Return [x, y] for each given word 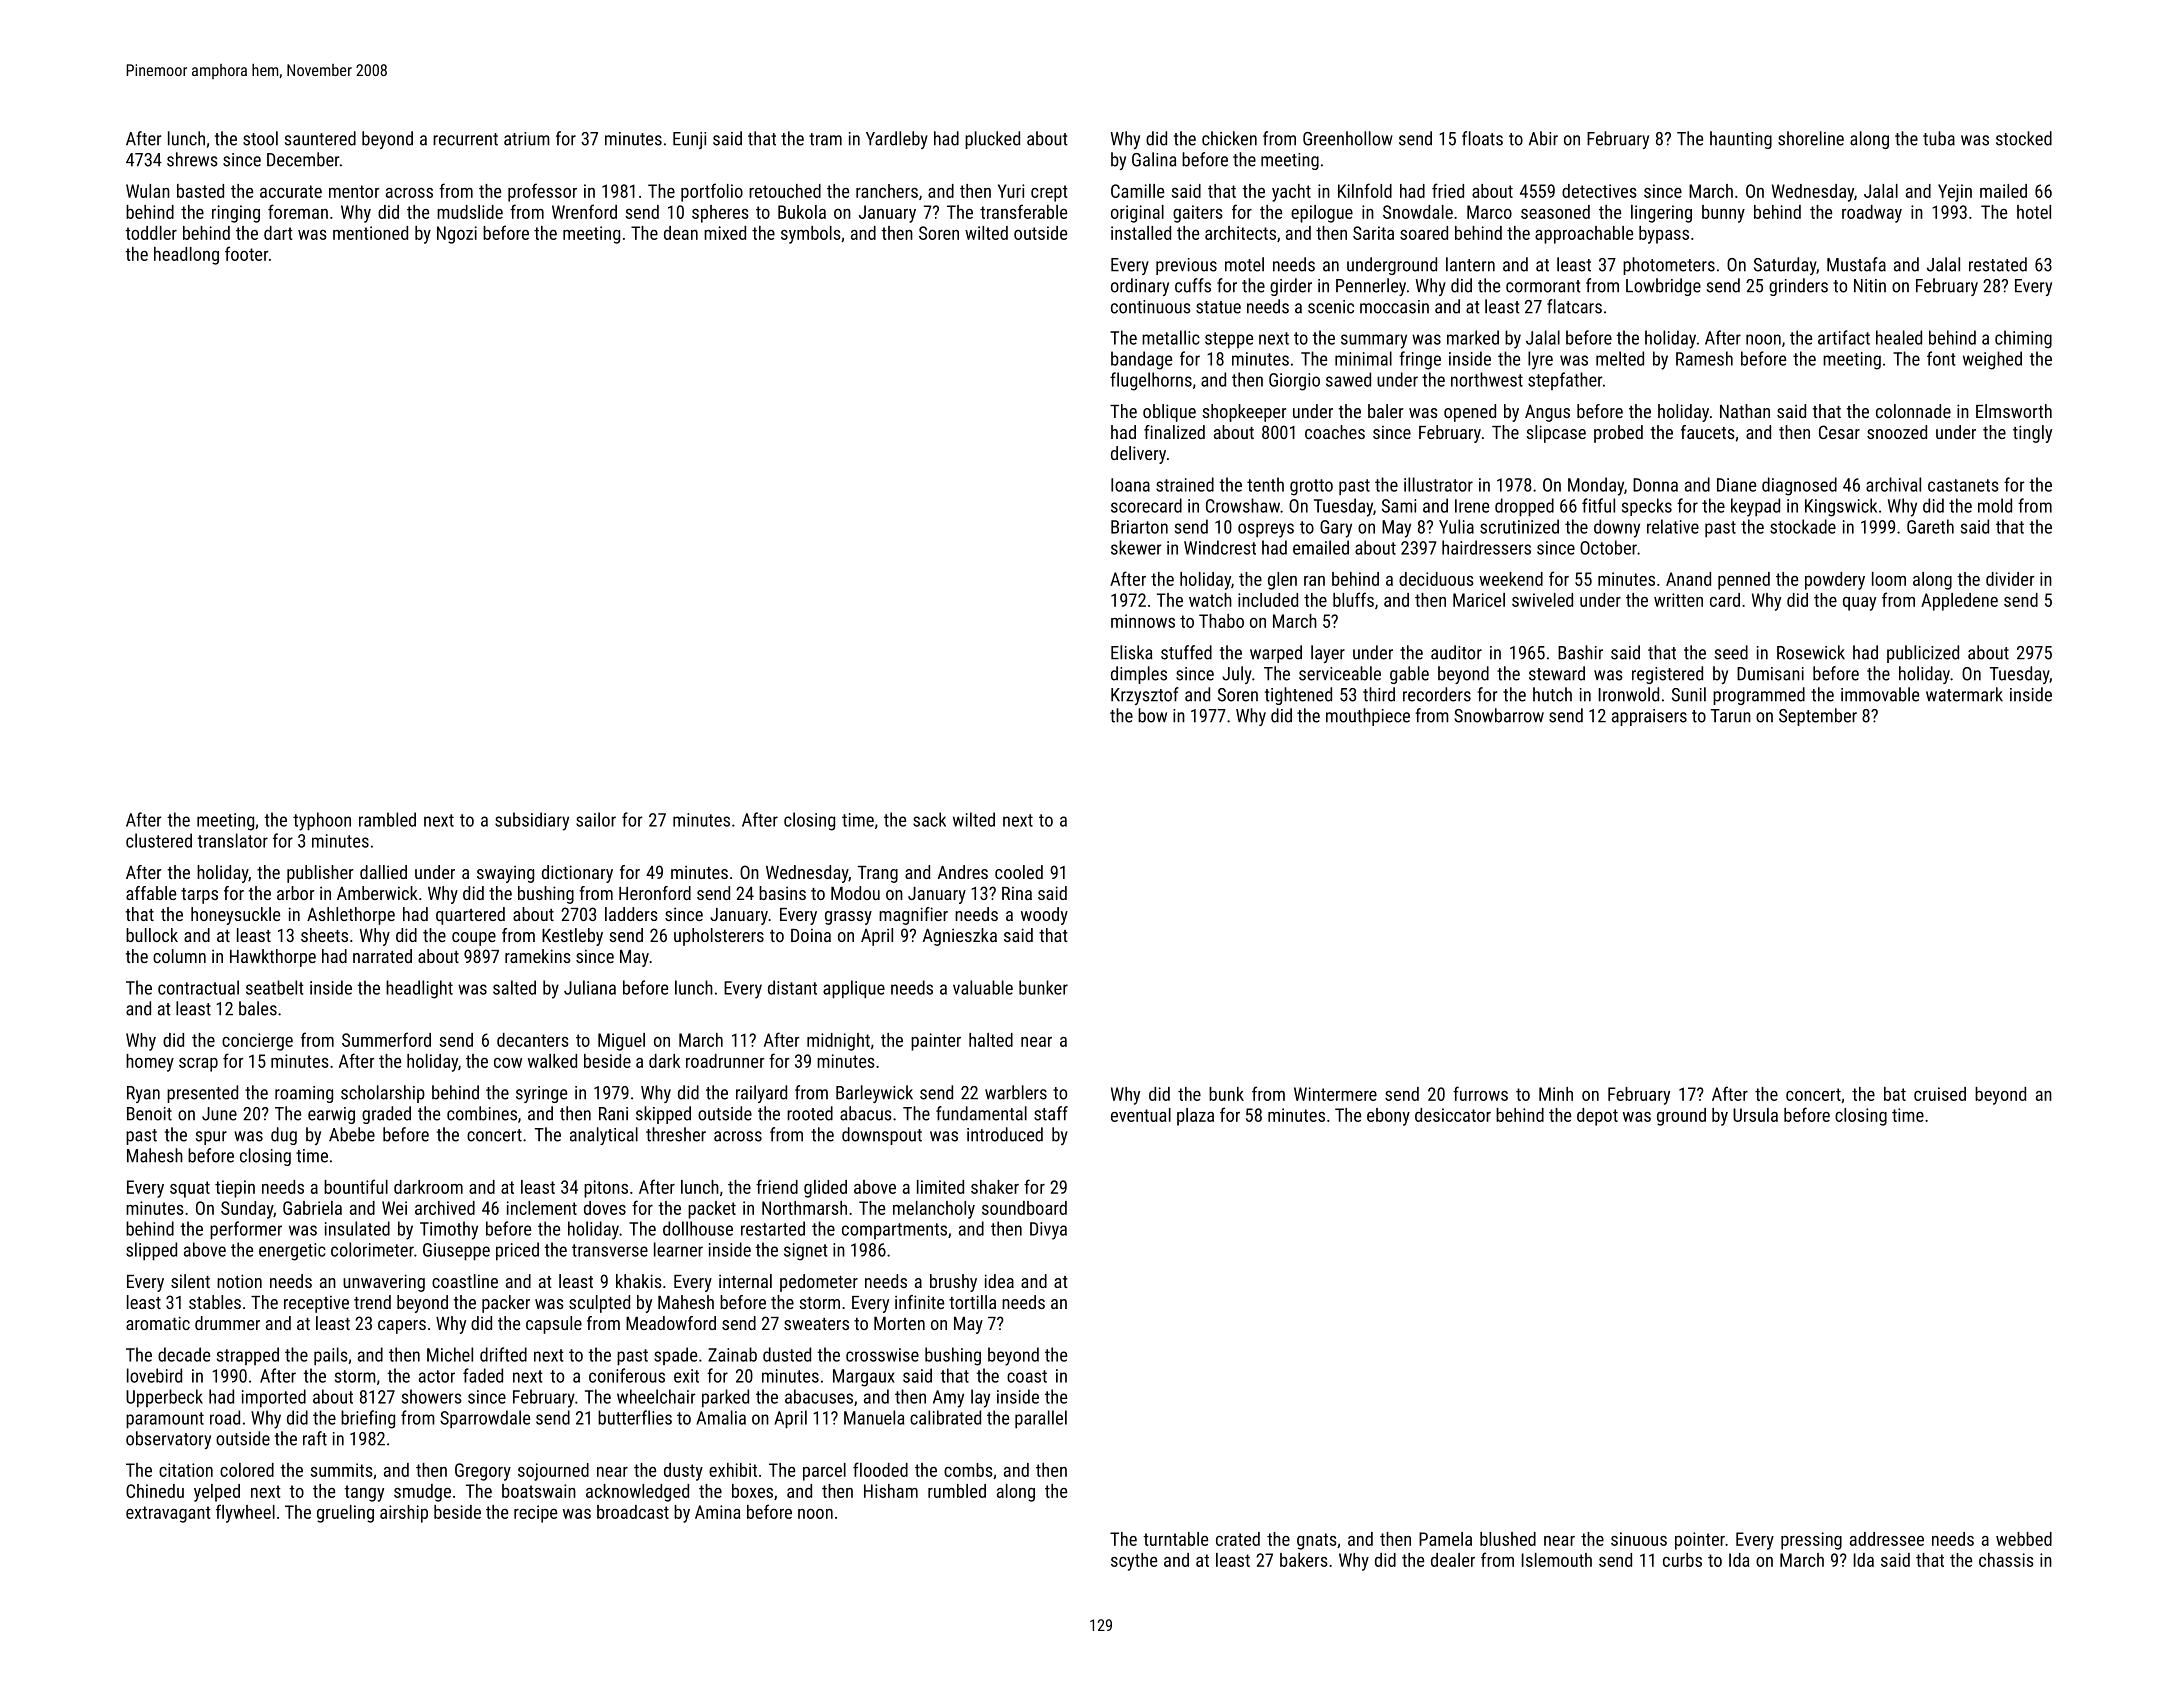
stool [260, 138]
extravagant [168, 1514]
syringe [541, 1094]
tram [825, 139]
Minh [1556, 1094]
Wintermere [1335, 1094]
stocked [2024, 138]
